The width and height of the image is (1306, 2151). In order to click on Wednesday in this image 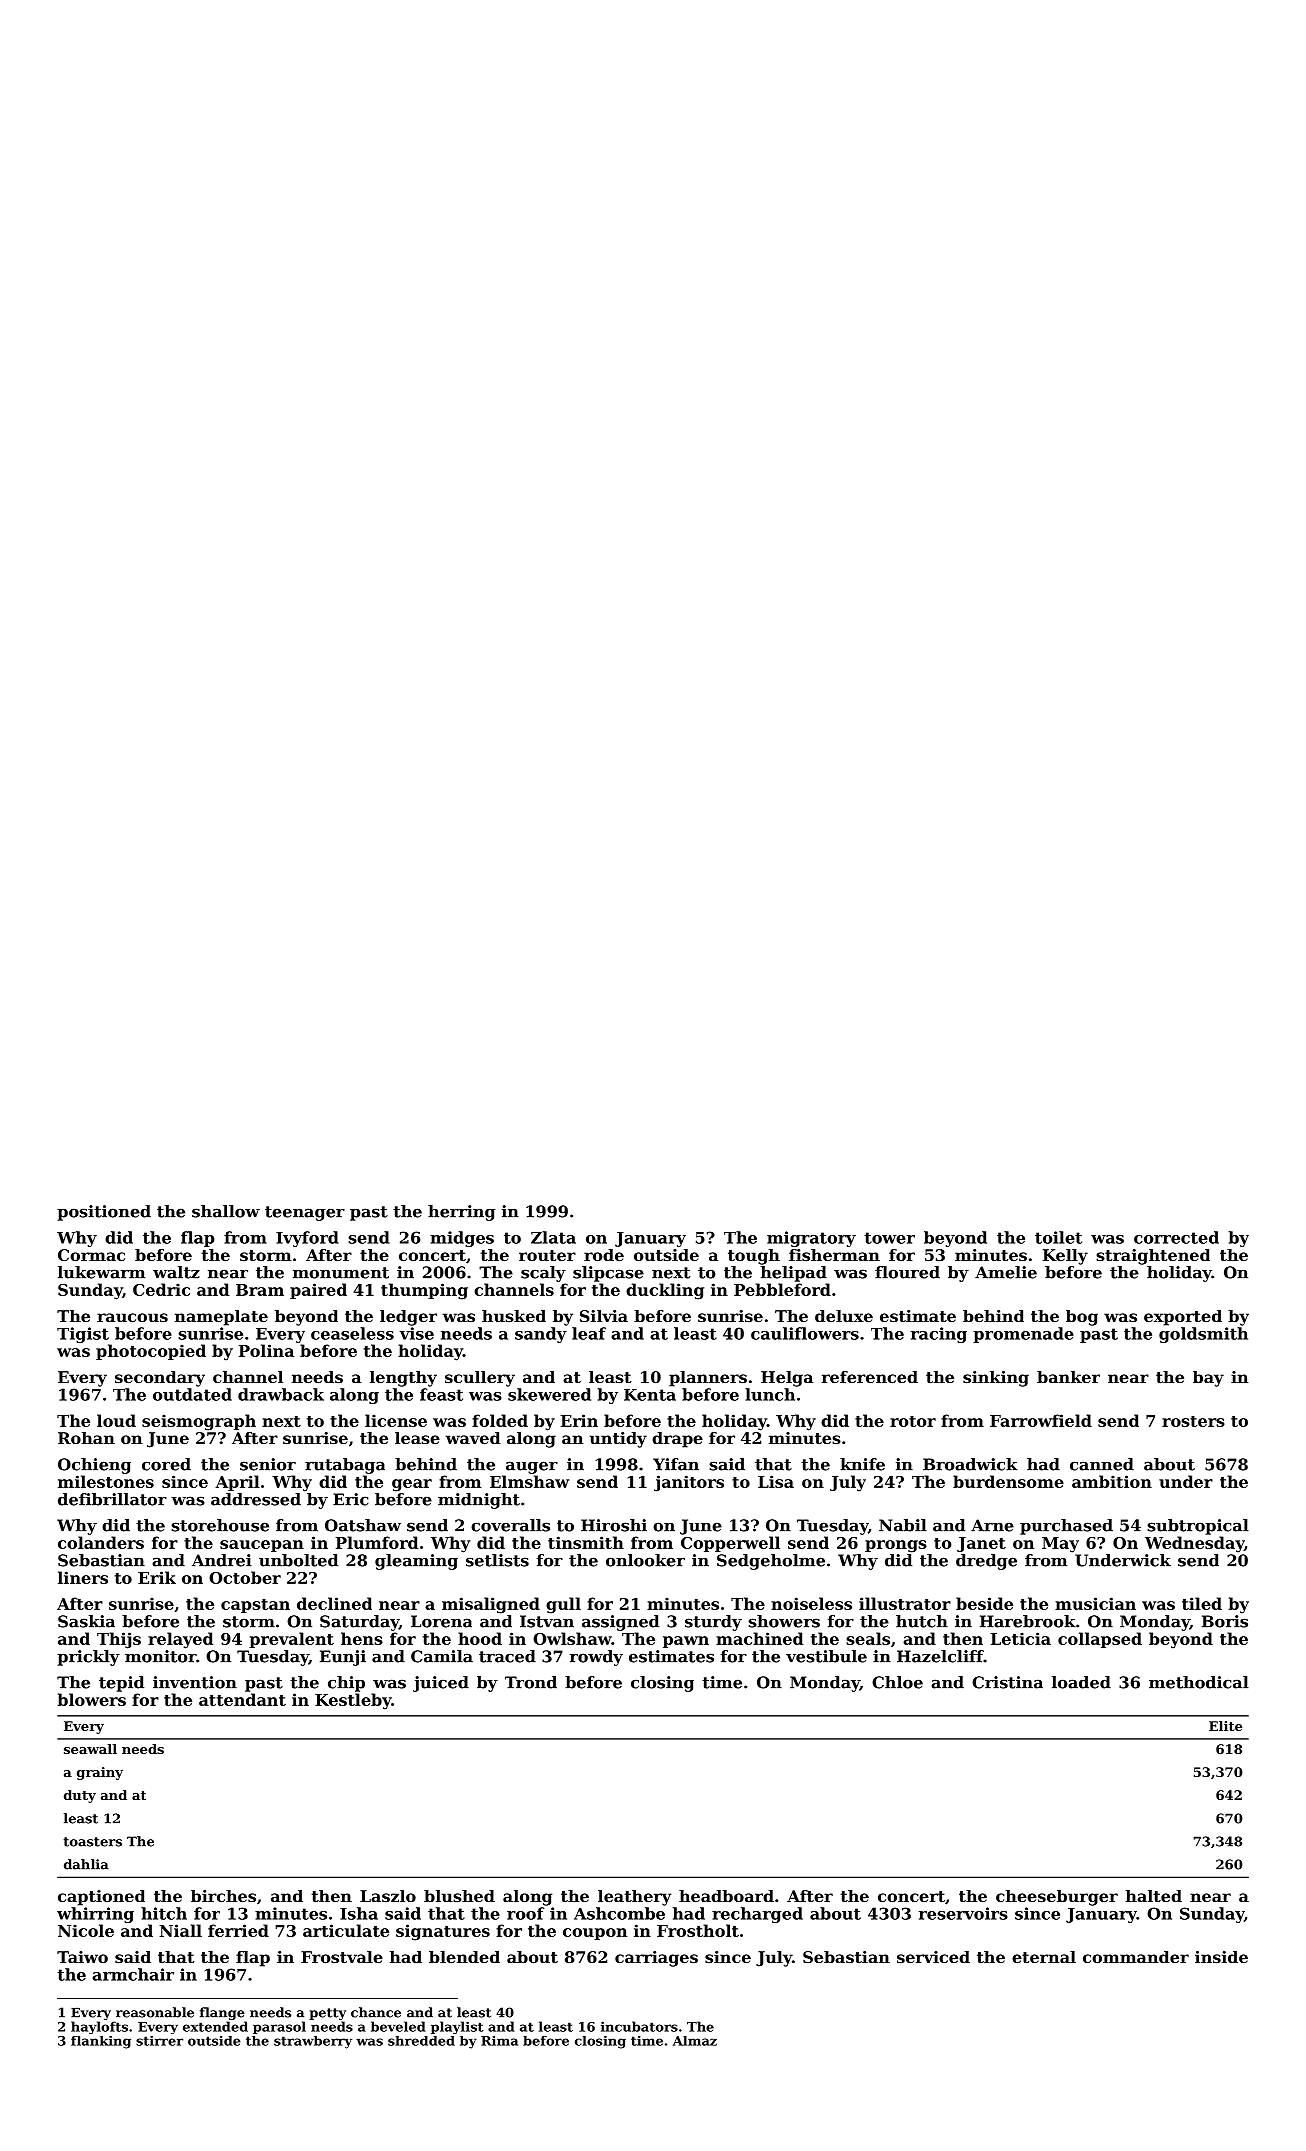, I will do `click(1194, 1544)`.
